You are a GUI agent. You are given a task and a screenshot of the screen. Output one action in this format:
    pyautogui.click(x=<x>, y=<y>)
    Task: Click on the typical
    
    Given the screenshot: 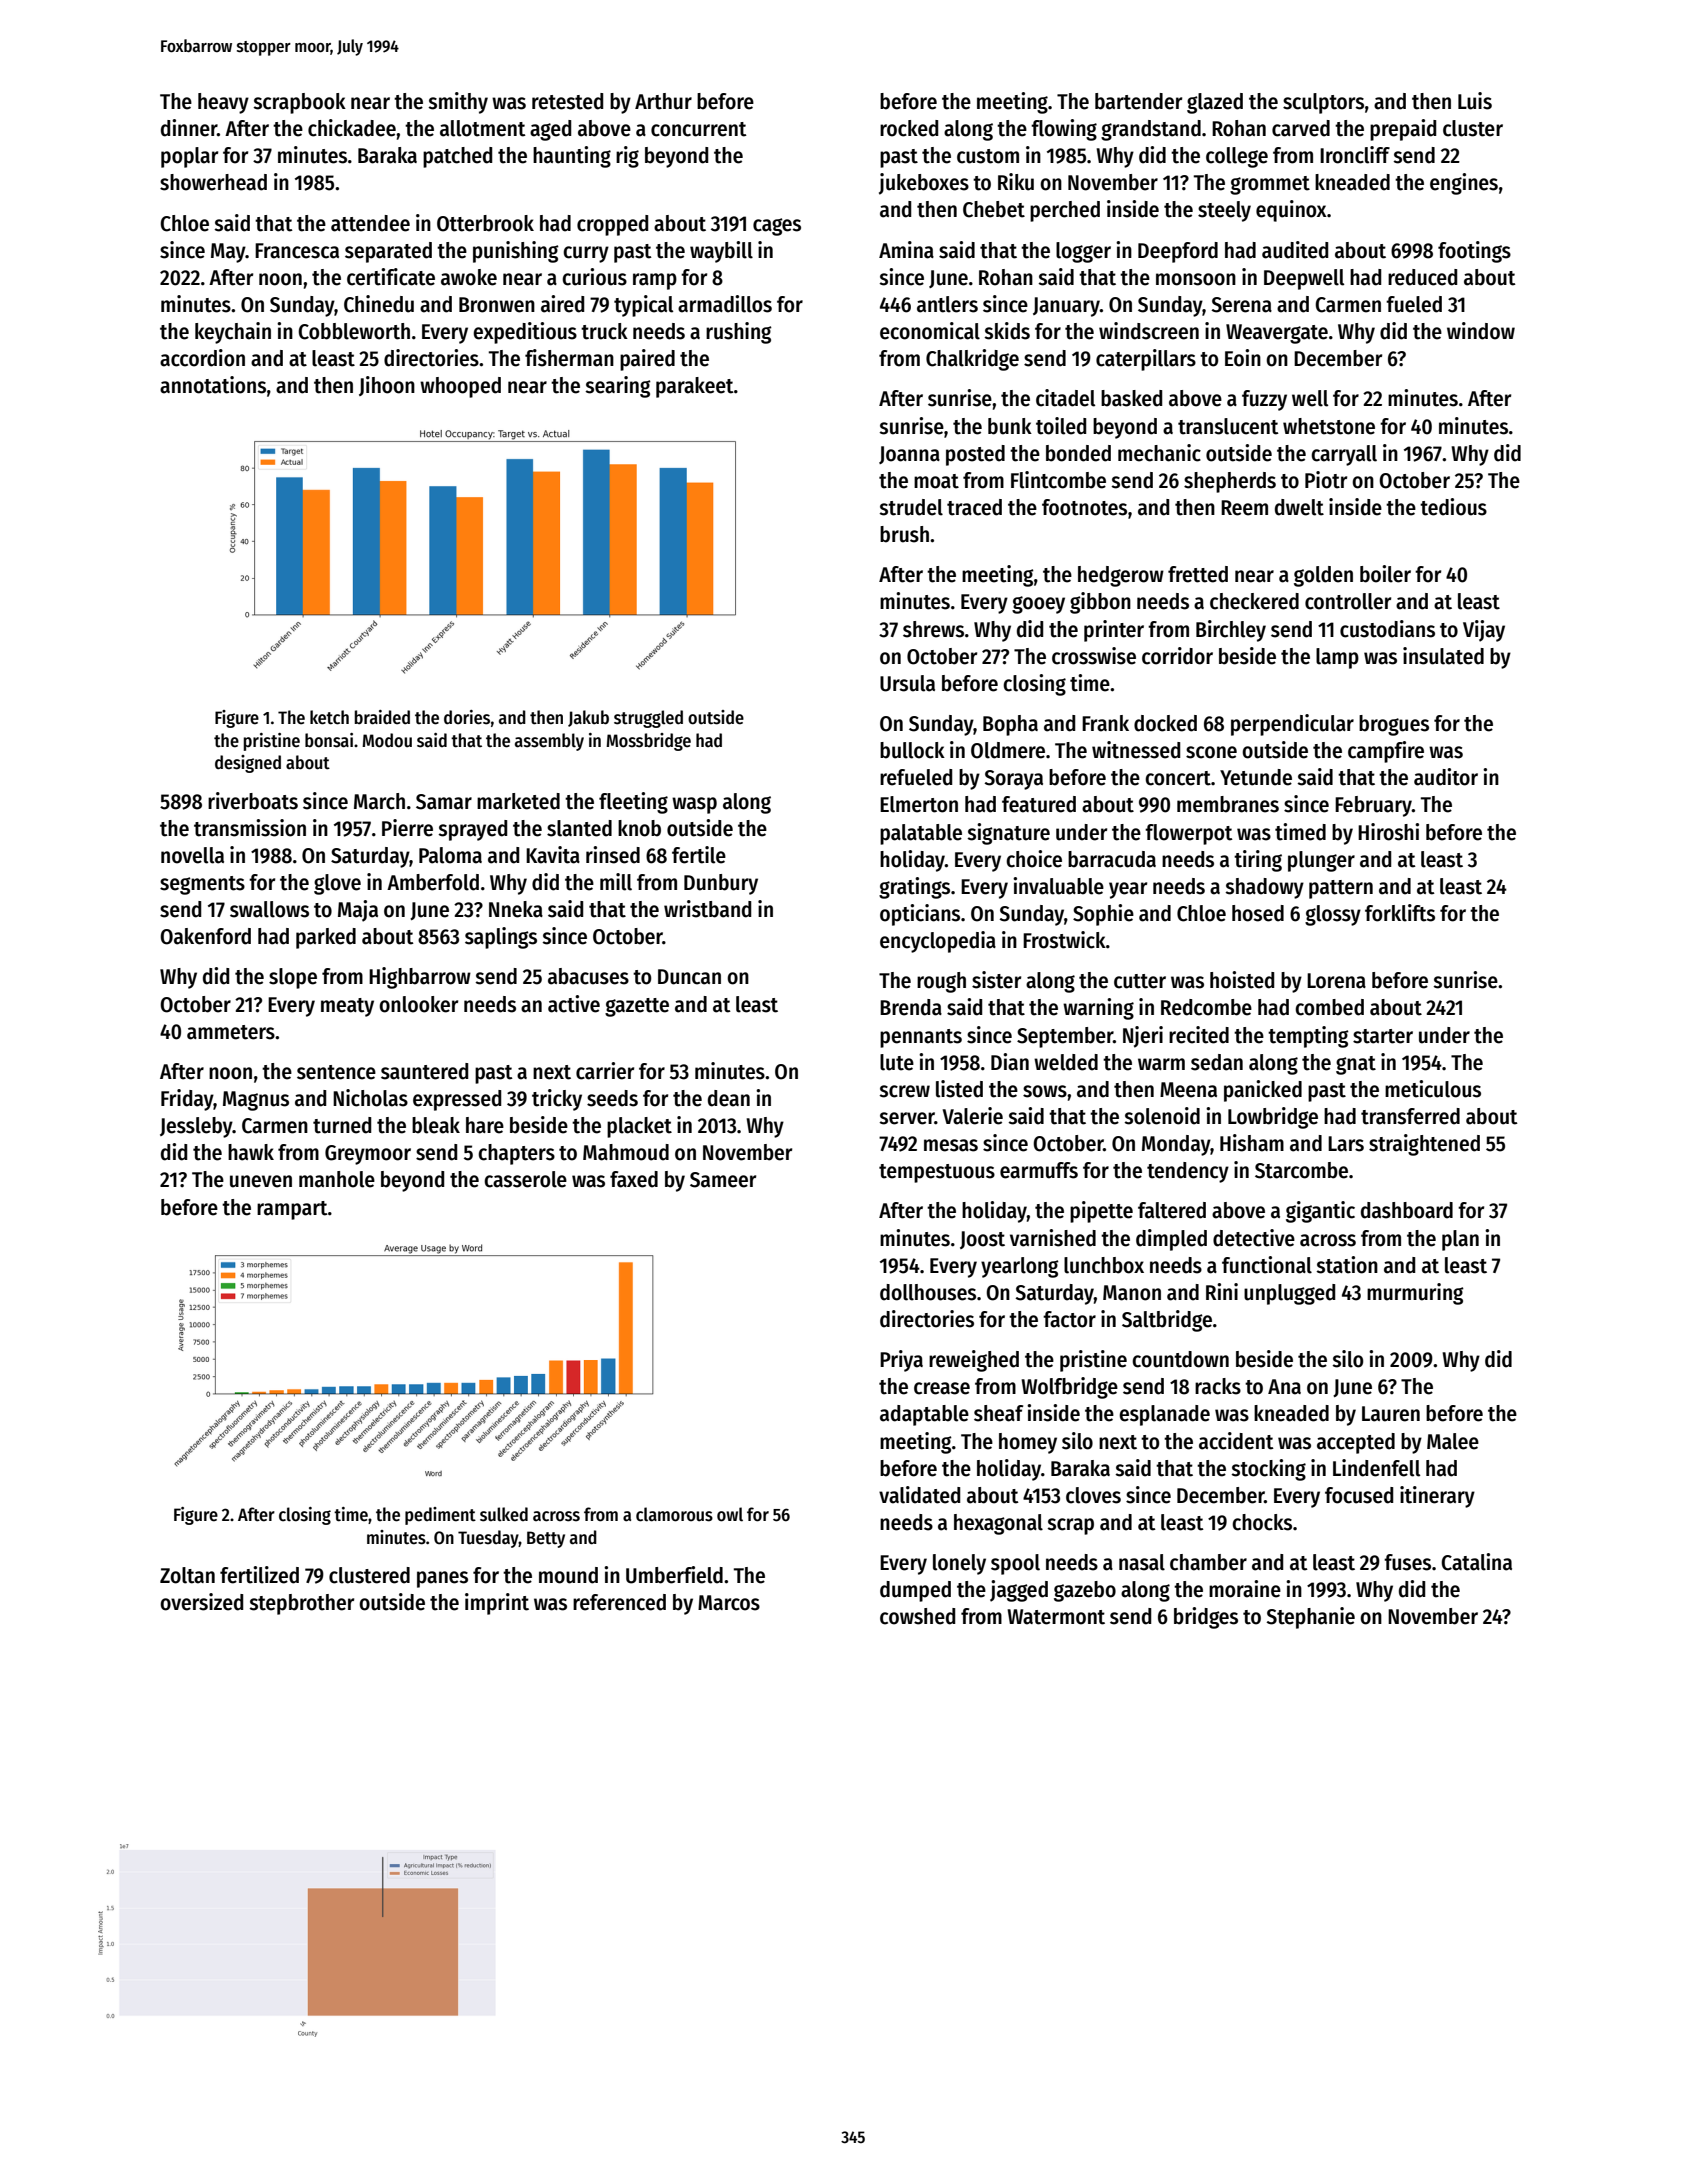 What is the action you would take?
    pyautogui.click(x=643, y=306)
